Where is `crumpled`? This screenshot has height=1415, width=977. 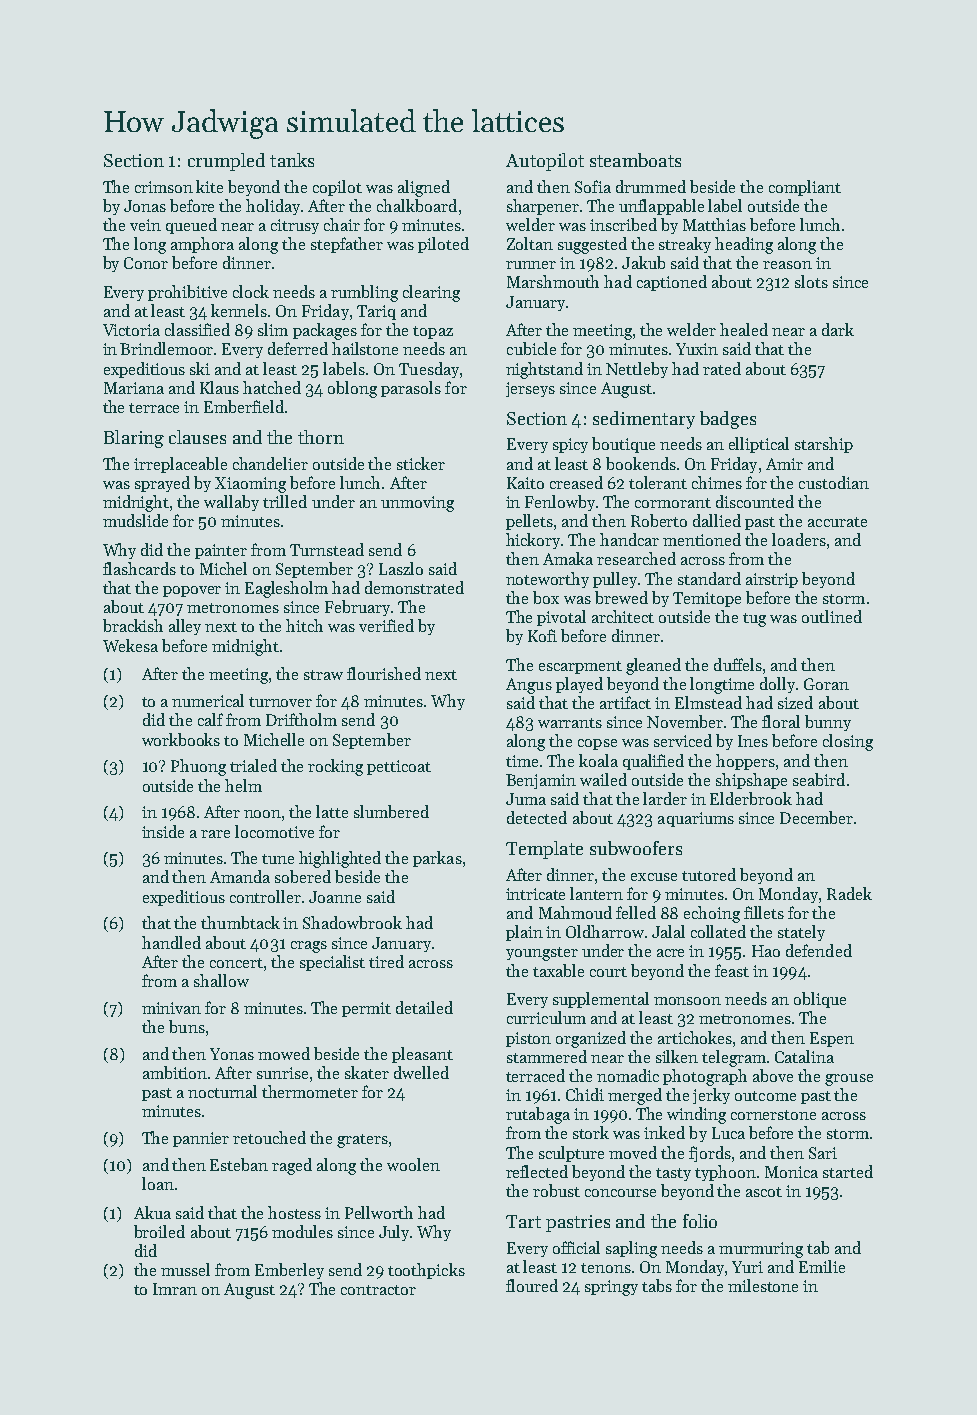
crumpled is located at coordinates (226, 162).
